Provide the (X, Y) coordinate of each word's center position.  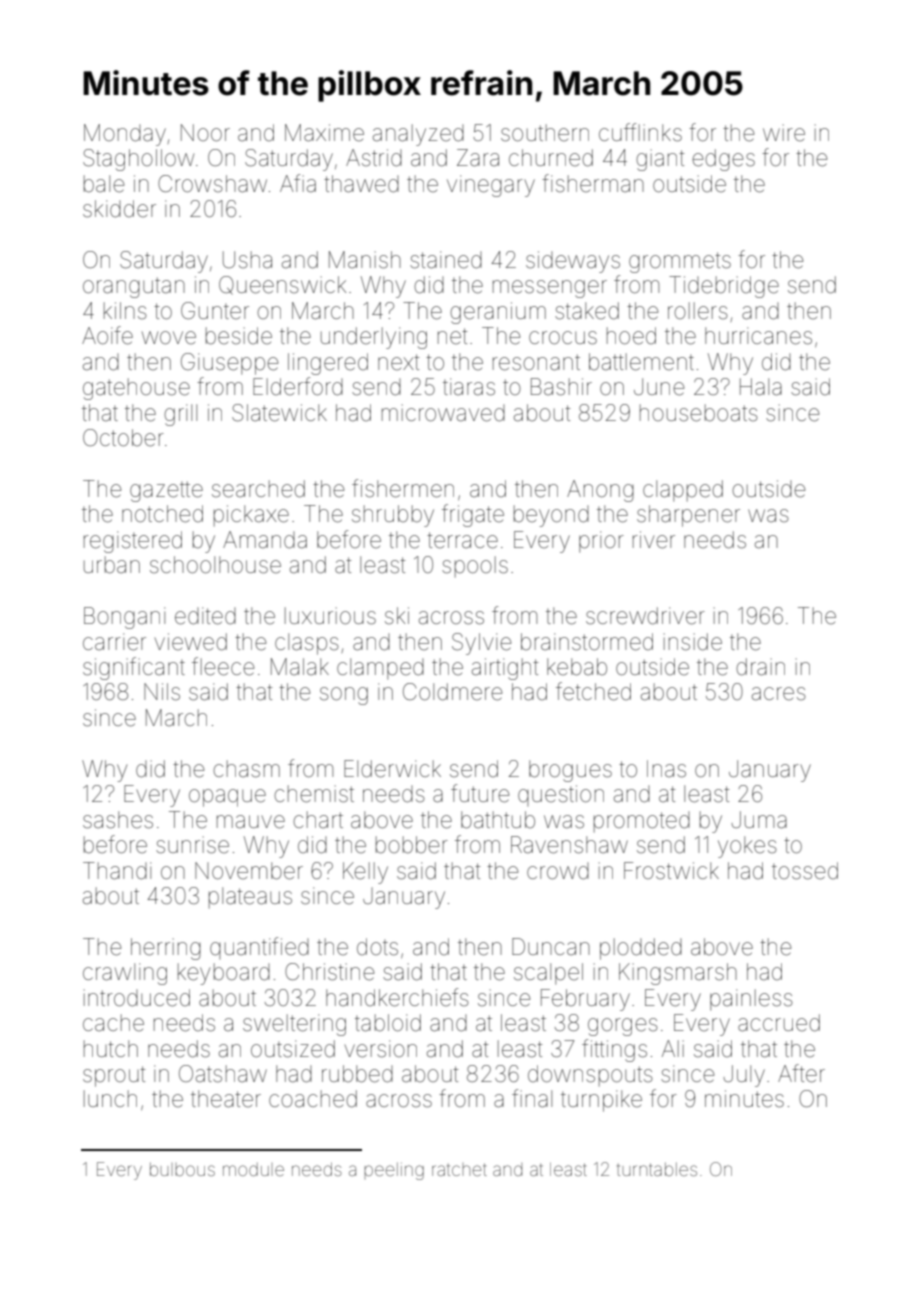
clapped (683, 491)
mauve (251, 822)
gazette (166, 491)
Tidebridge (724, 287)
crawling (125, 974)
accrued (779, 1023)
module (253, 1169)
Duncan (551, 946)
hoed (631, 336)
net (453, 336)
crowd (558, 871)
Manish (365, 260)
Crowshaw (212, 184)
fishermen (403, 488)
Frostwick (671, 871)
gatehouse (136, 389)
